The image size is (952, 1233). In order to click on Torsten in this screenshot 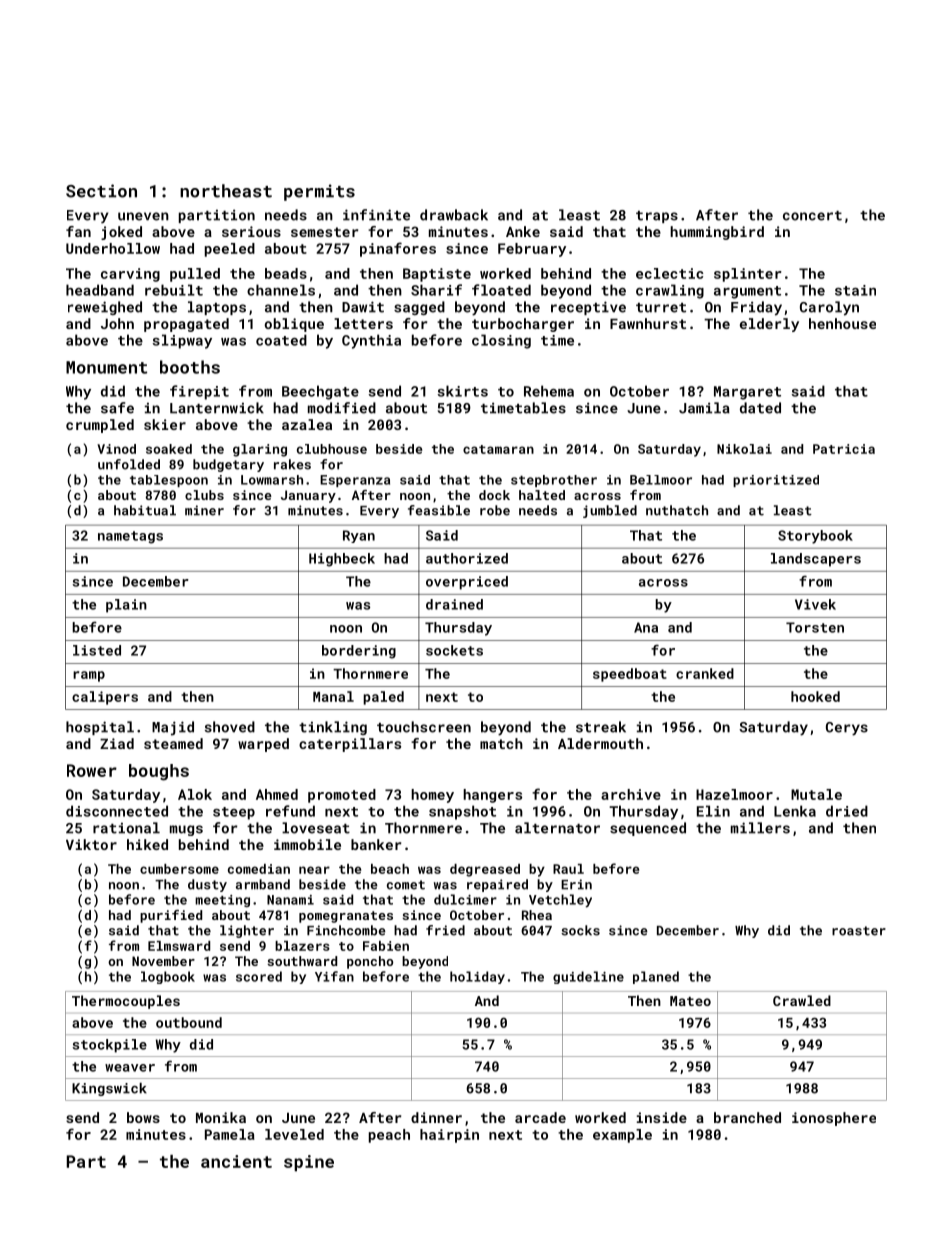, I will do `click(815, 627)`.
